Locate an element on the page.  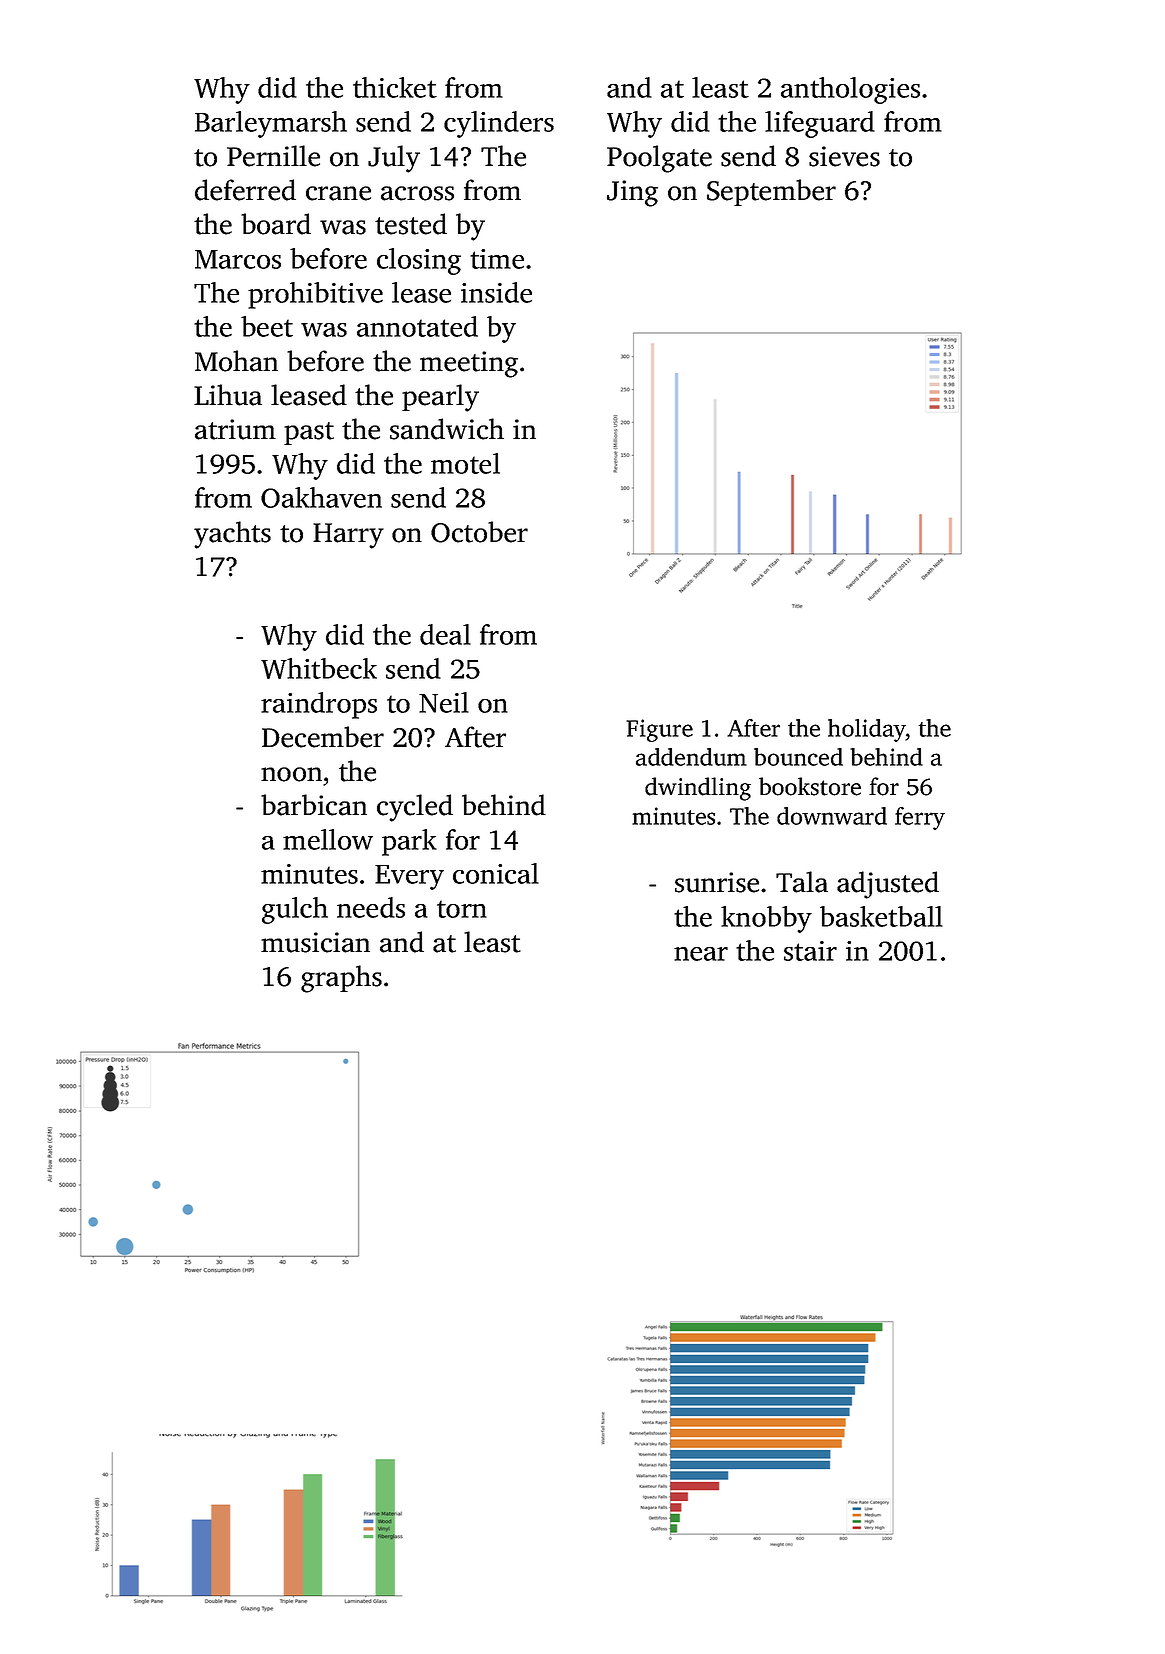
Jing is located at coordinates (632, 193).
